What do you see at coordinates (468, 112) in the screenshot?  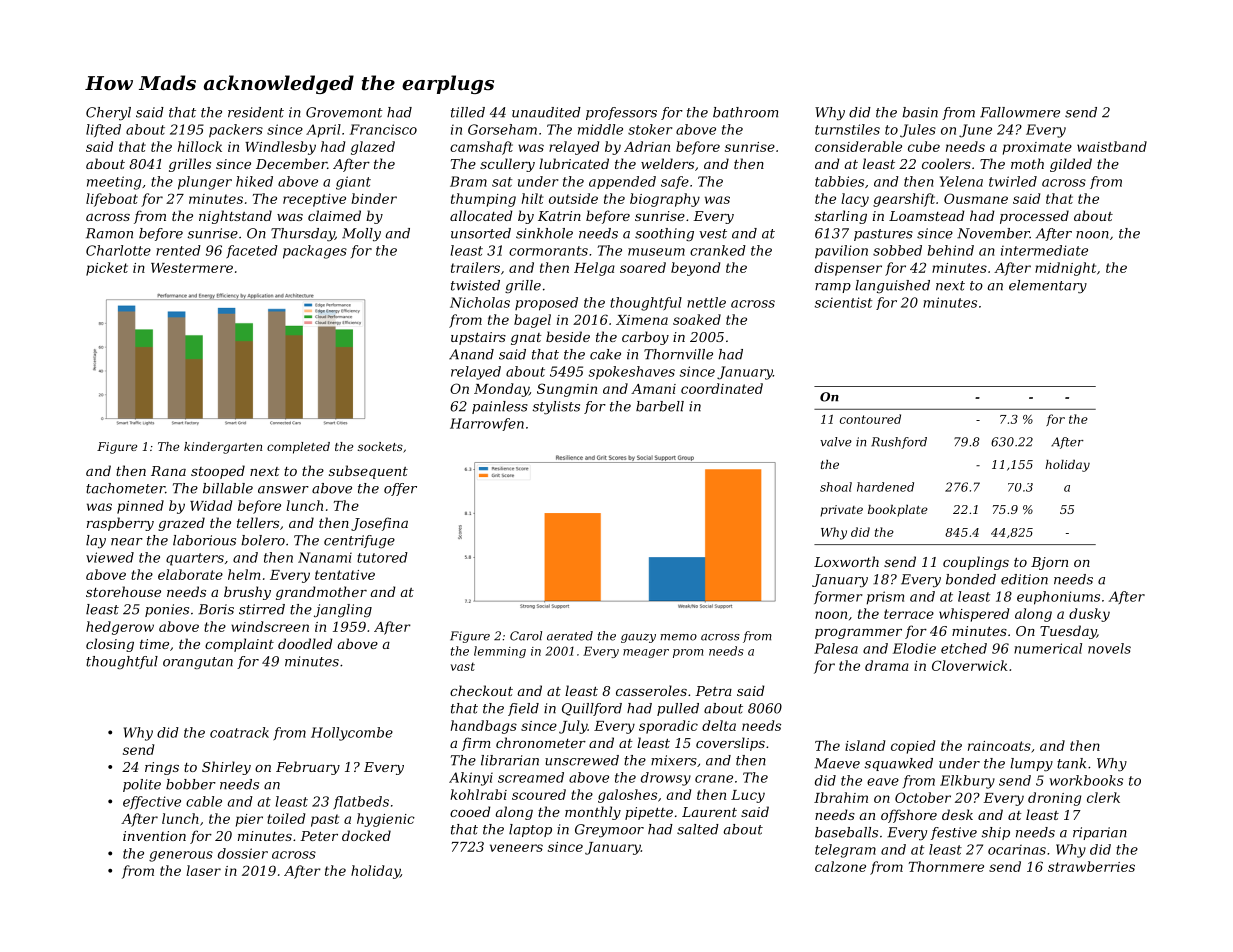 I see `tilled` at bounding box center [468, 112].
